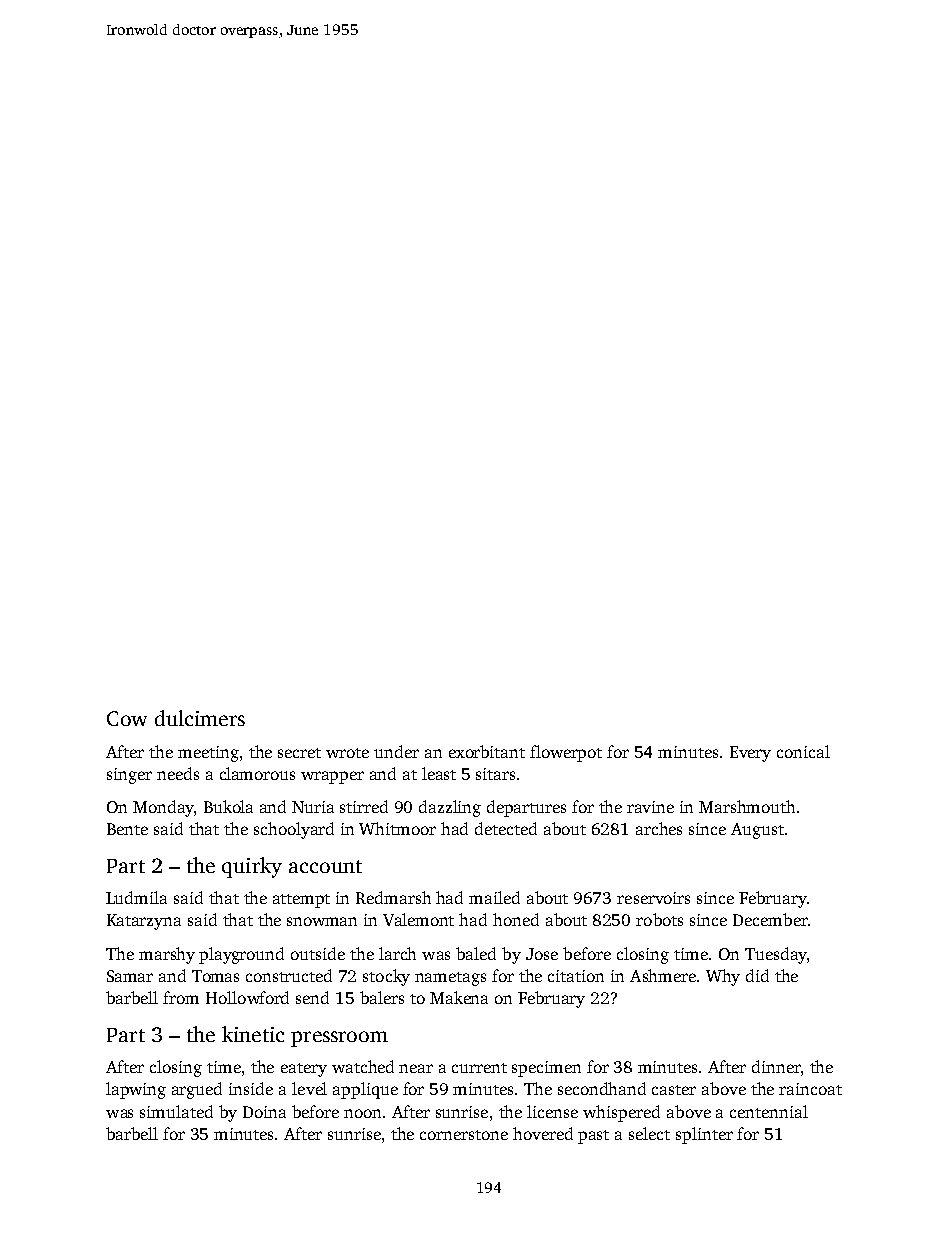 The width and height of the page is (952, 1233). Describe the element at coordinates (418, 919) in the page. I see `Valemont` at that location.
